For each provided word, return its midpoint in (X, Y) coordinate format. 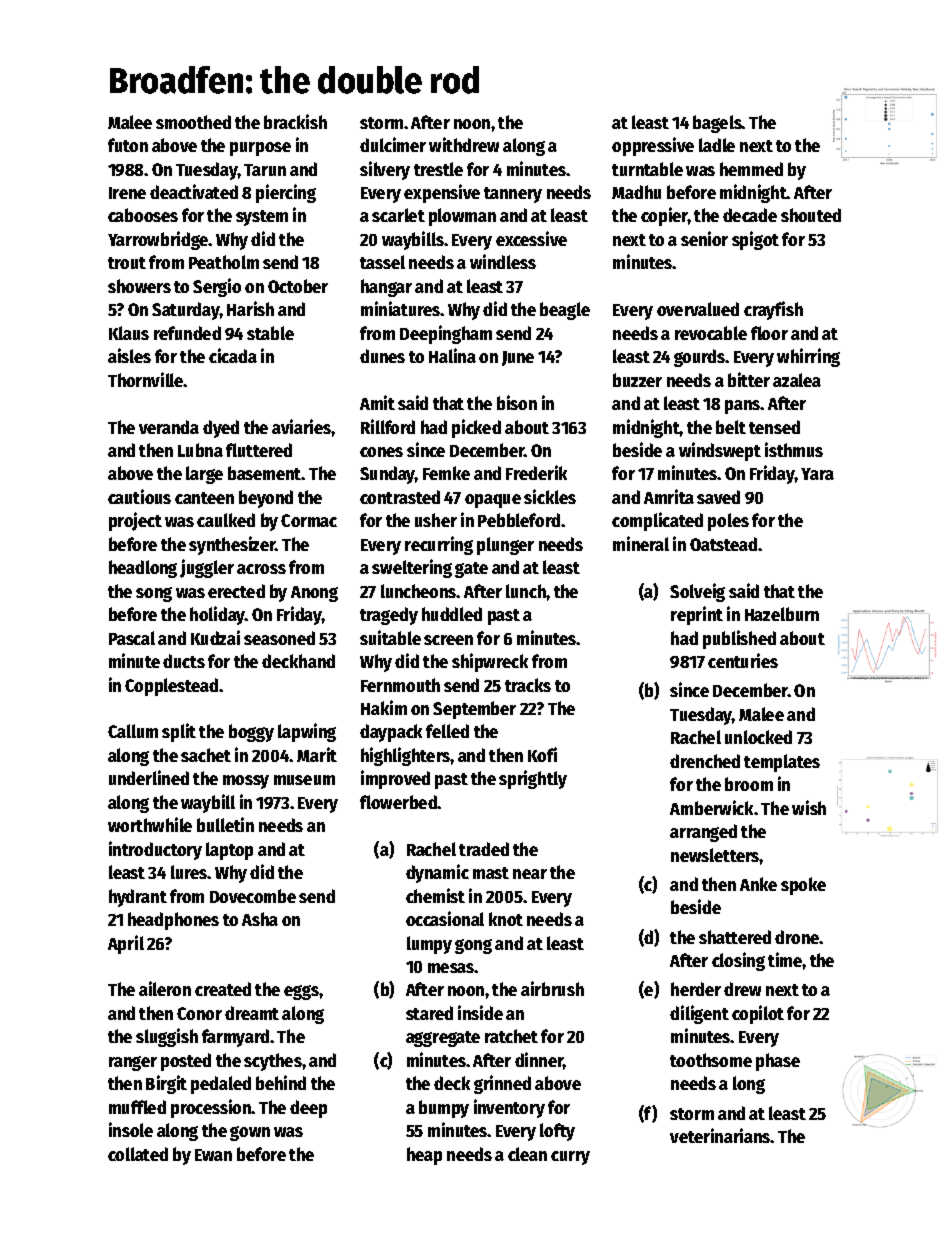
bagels (717, 124)
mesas (451, 968)
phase (778, 1062)
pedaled (221, 1085)
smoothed (193, 122)
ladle (717, 145)
